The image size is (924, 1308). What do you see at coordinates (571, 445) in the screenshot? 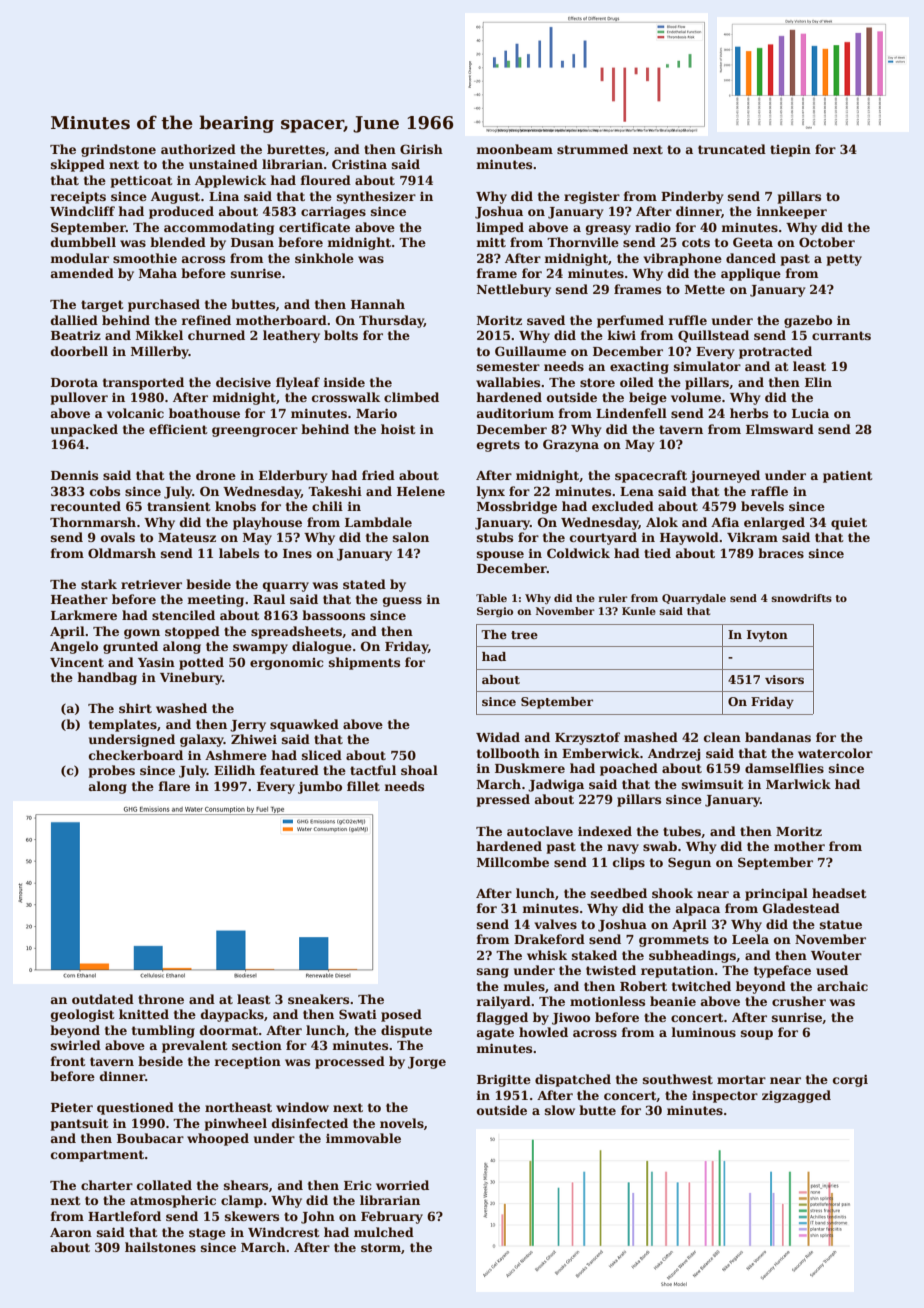
I see `Grazyna` at bounding box center [571, 445].
